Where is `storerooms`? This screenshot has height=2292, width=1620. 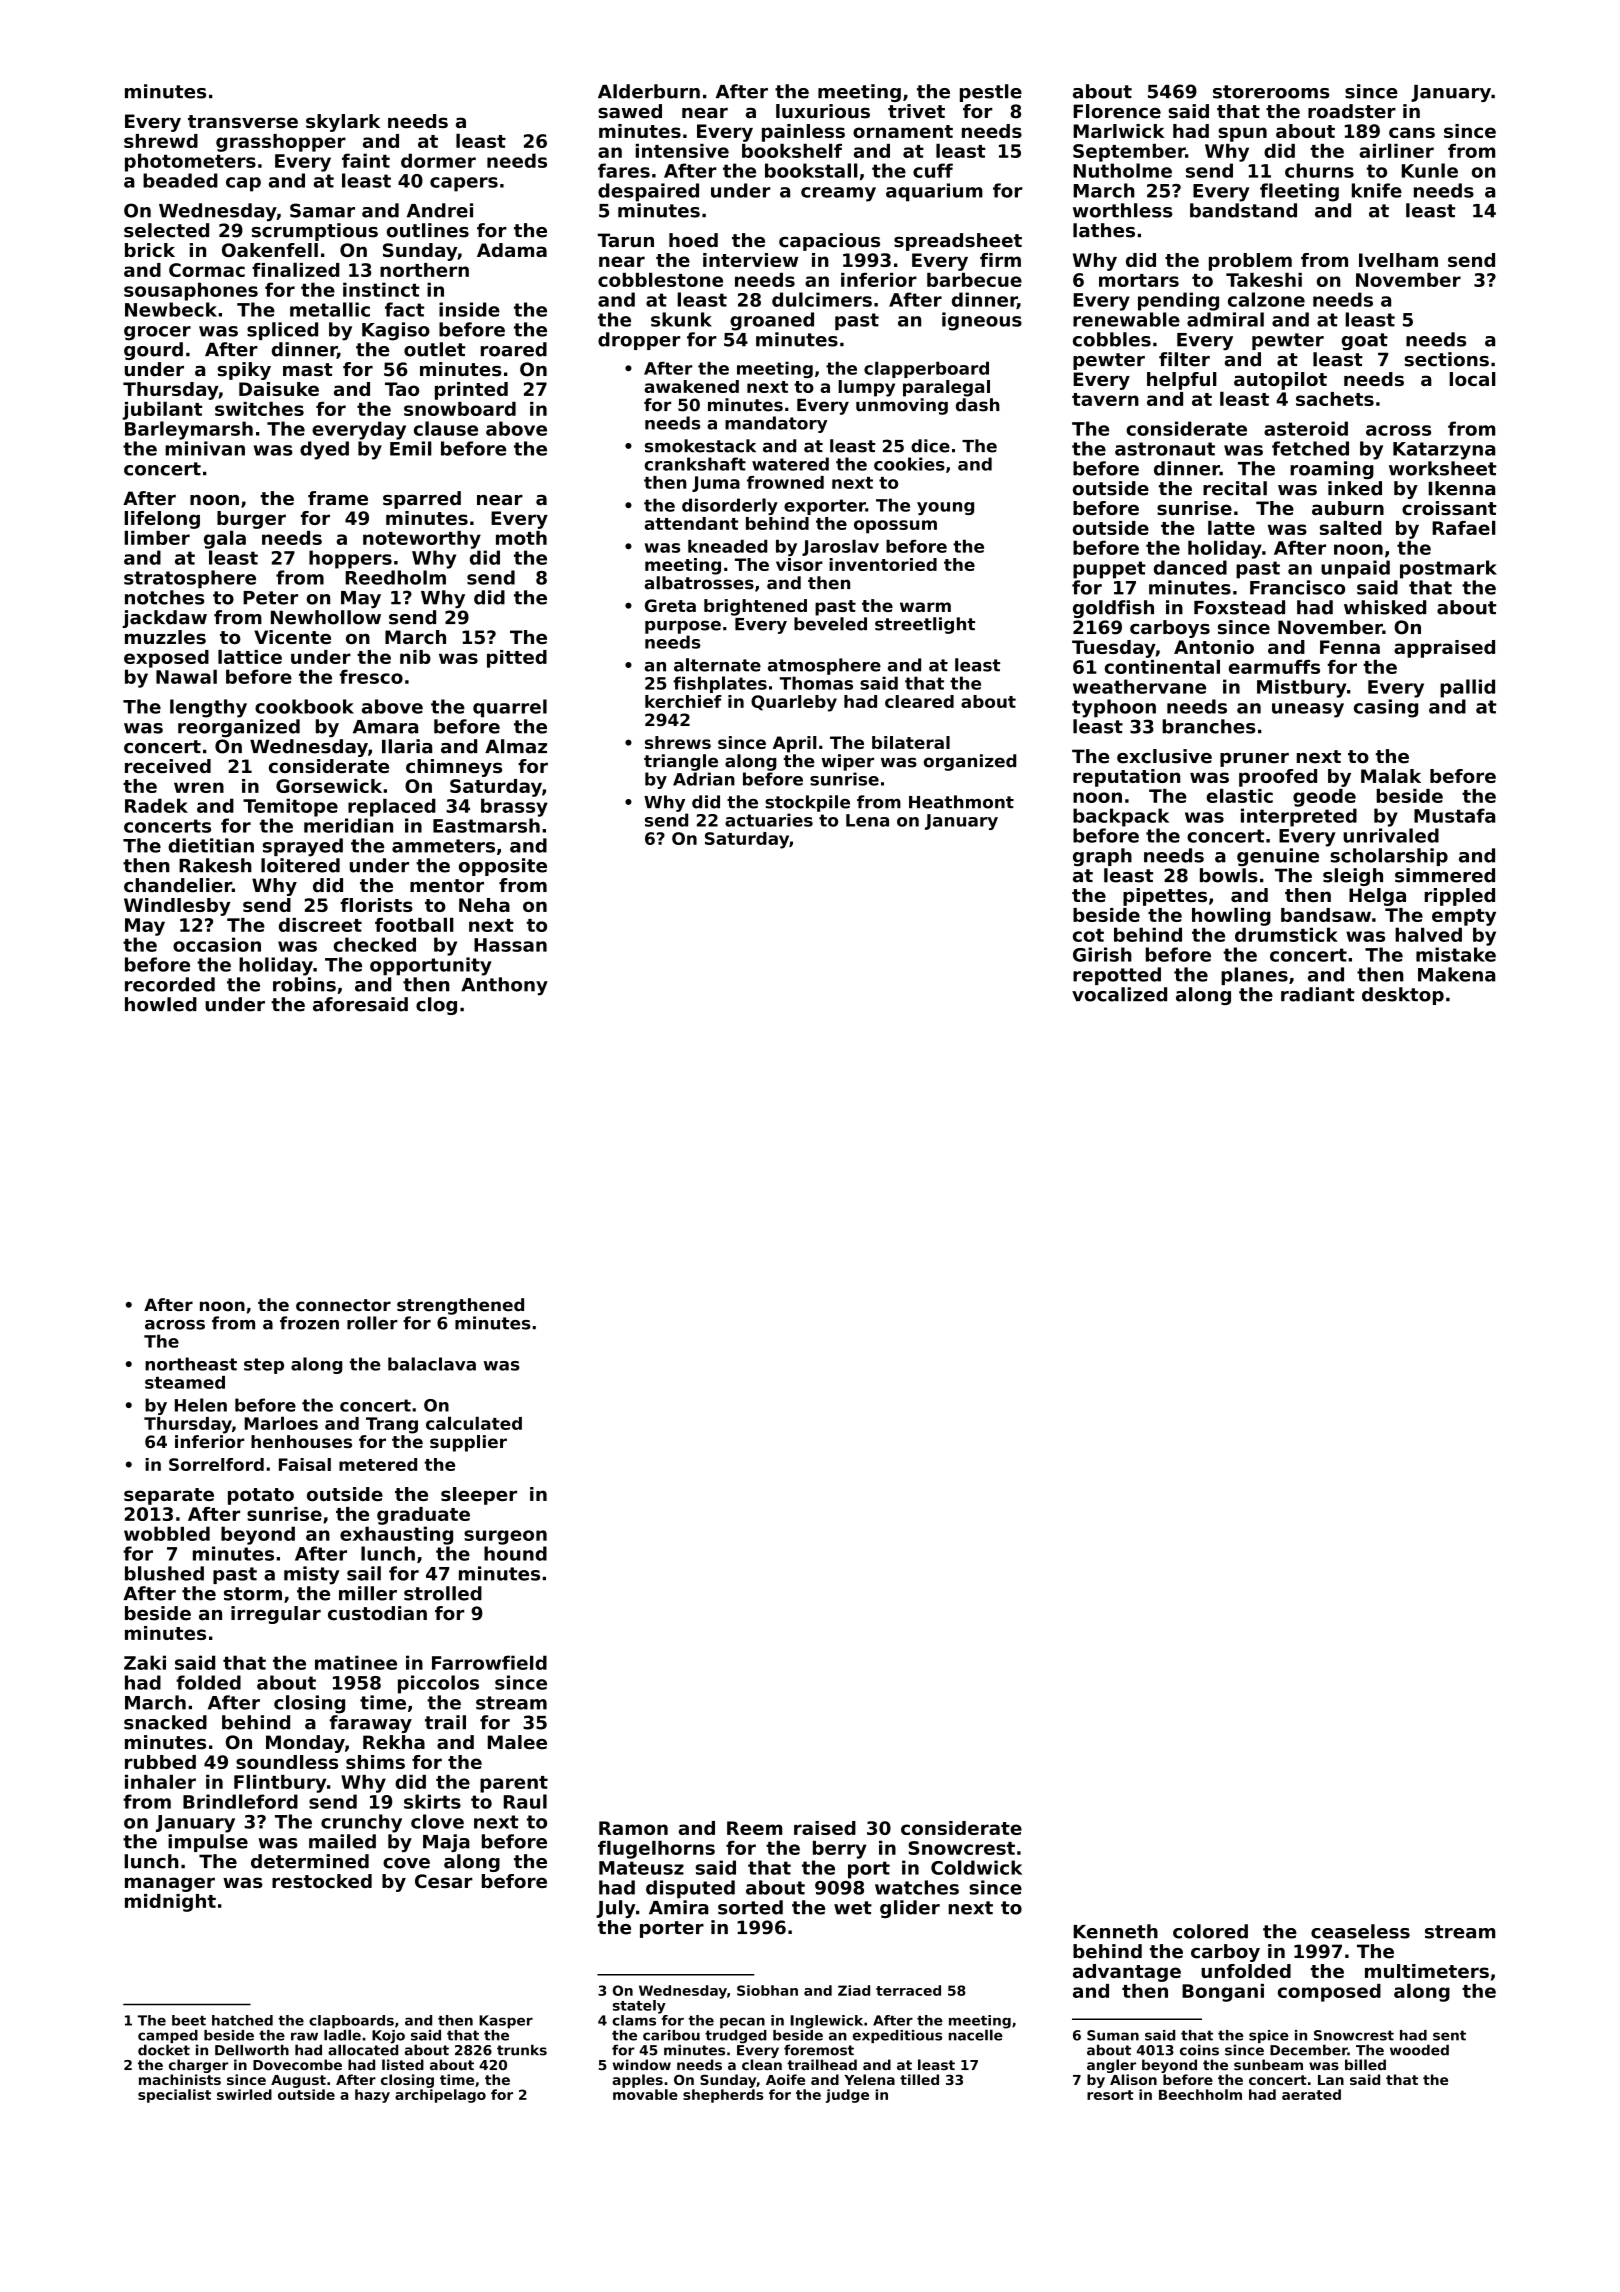 storerooms is located at coordinates (1271, 92).
